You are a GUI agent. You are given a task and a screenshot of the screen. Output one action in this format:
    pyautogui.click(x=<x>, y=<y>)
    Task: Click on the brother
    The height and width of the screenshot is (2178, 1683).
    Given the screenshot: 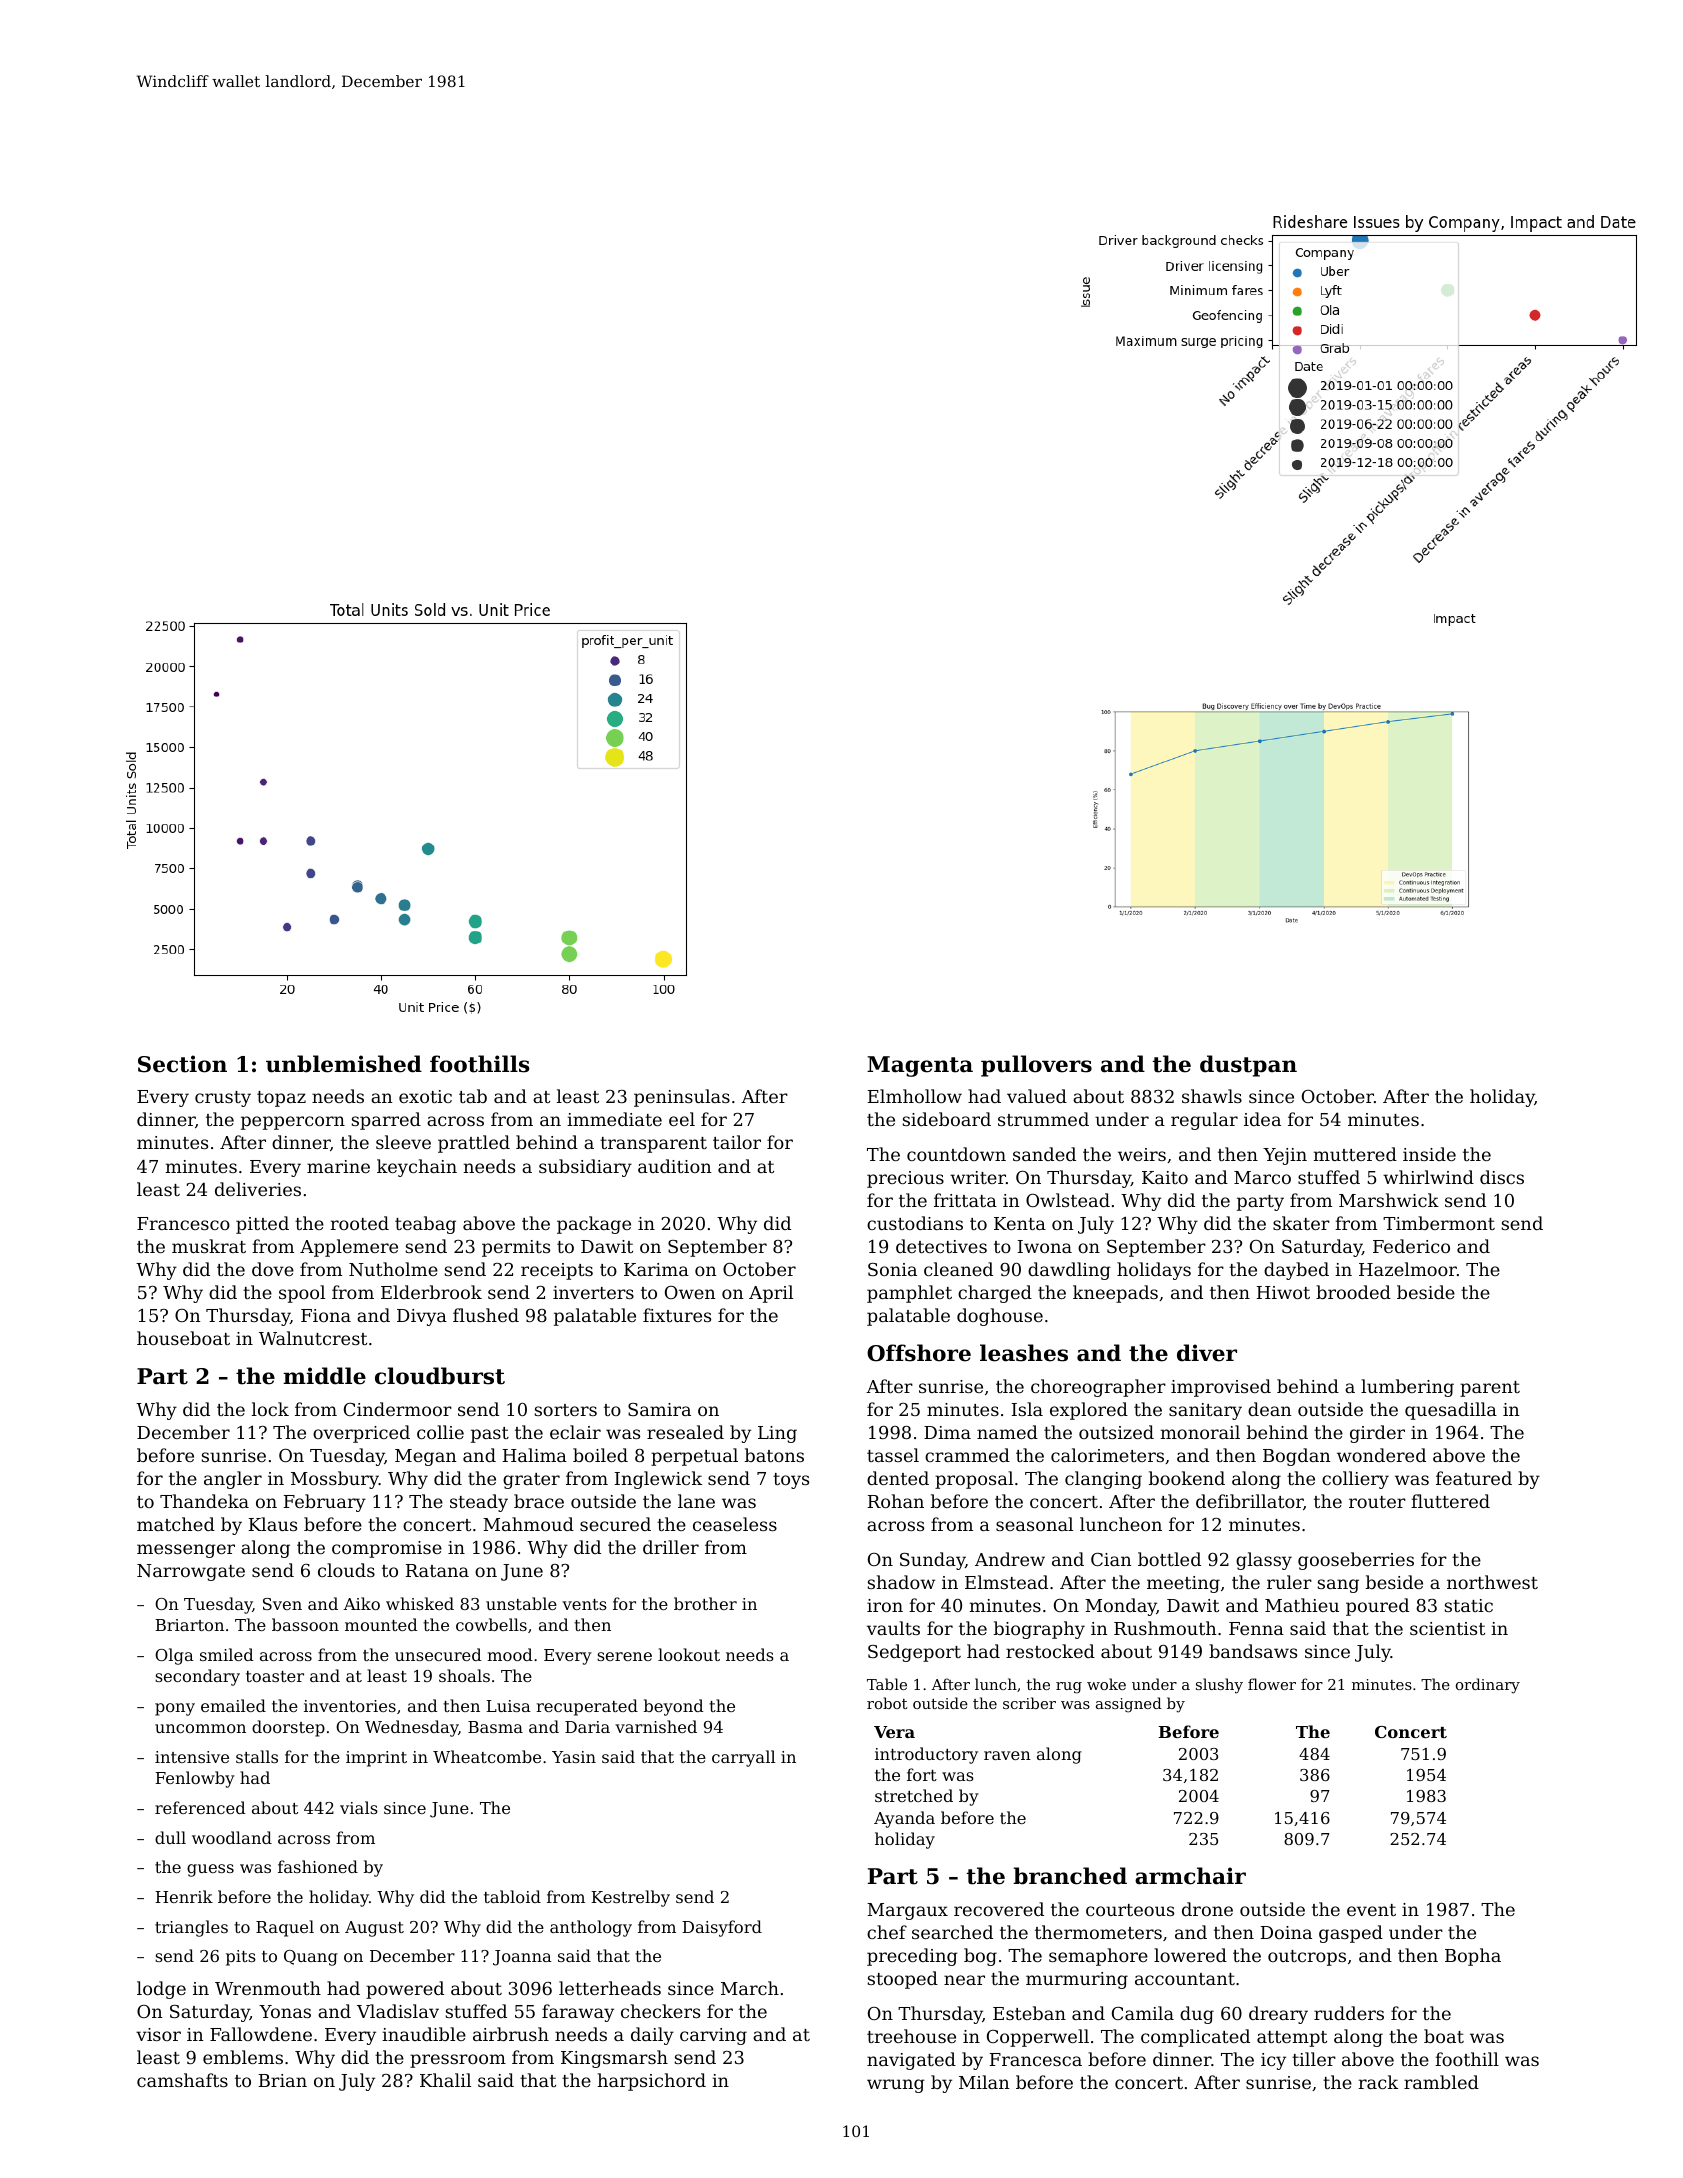 What is the action you would take?
    pyautogui.click(x=705, y=1603)
